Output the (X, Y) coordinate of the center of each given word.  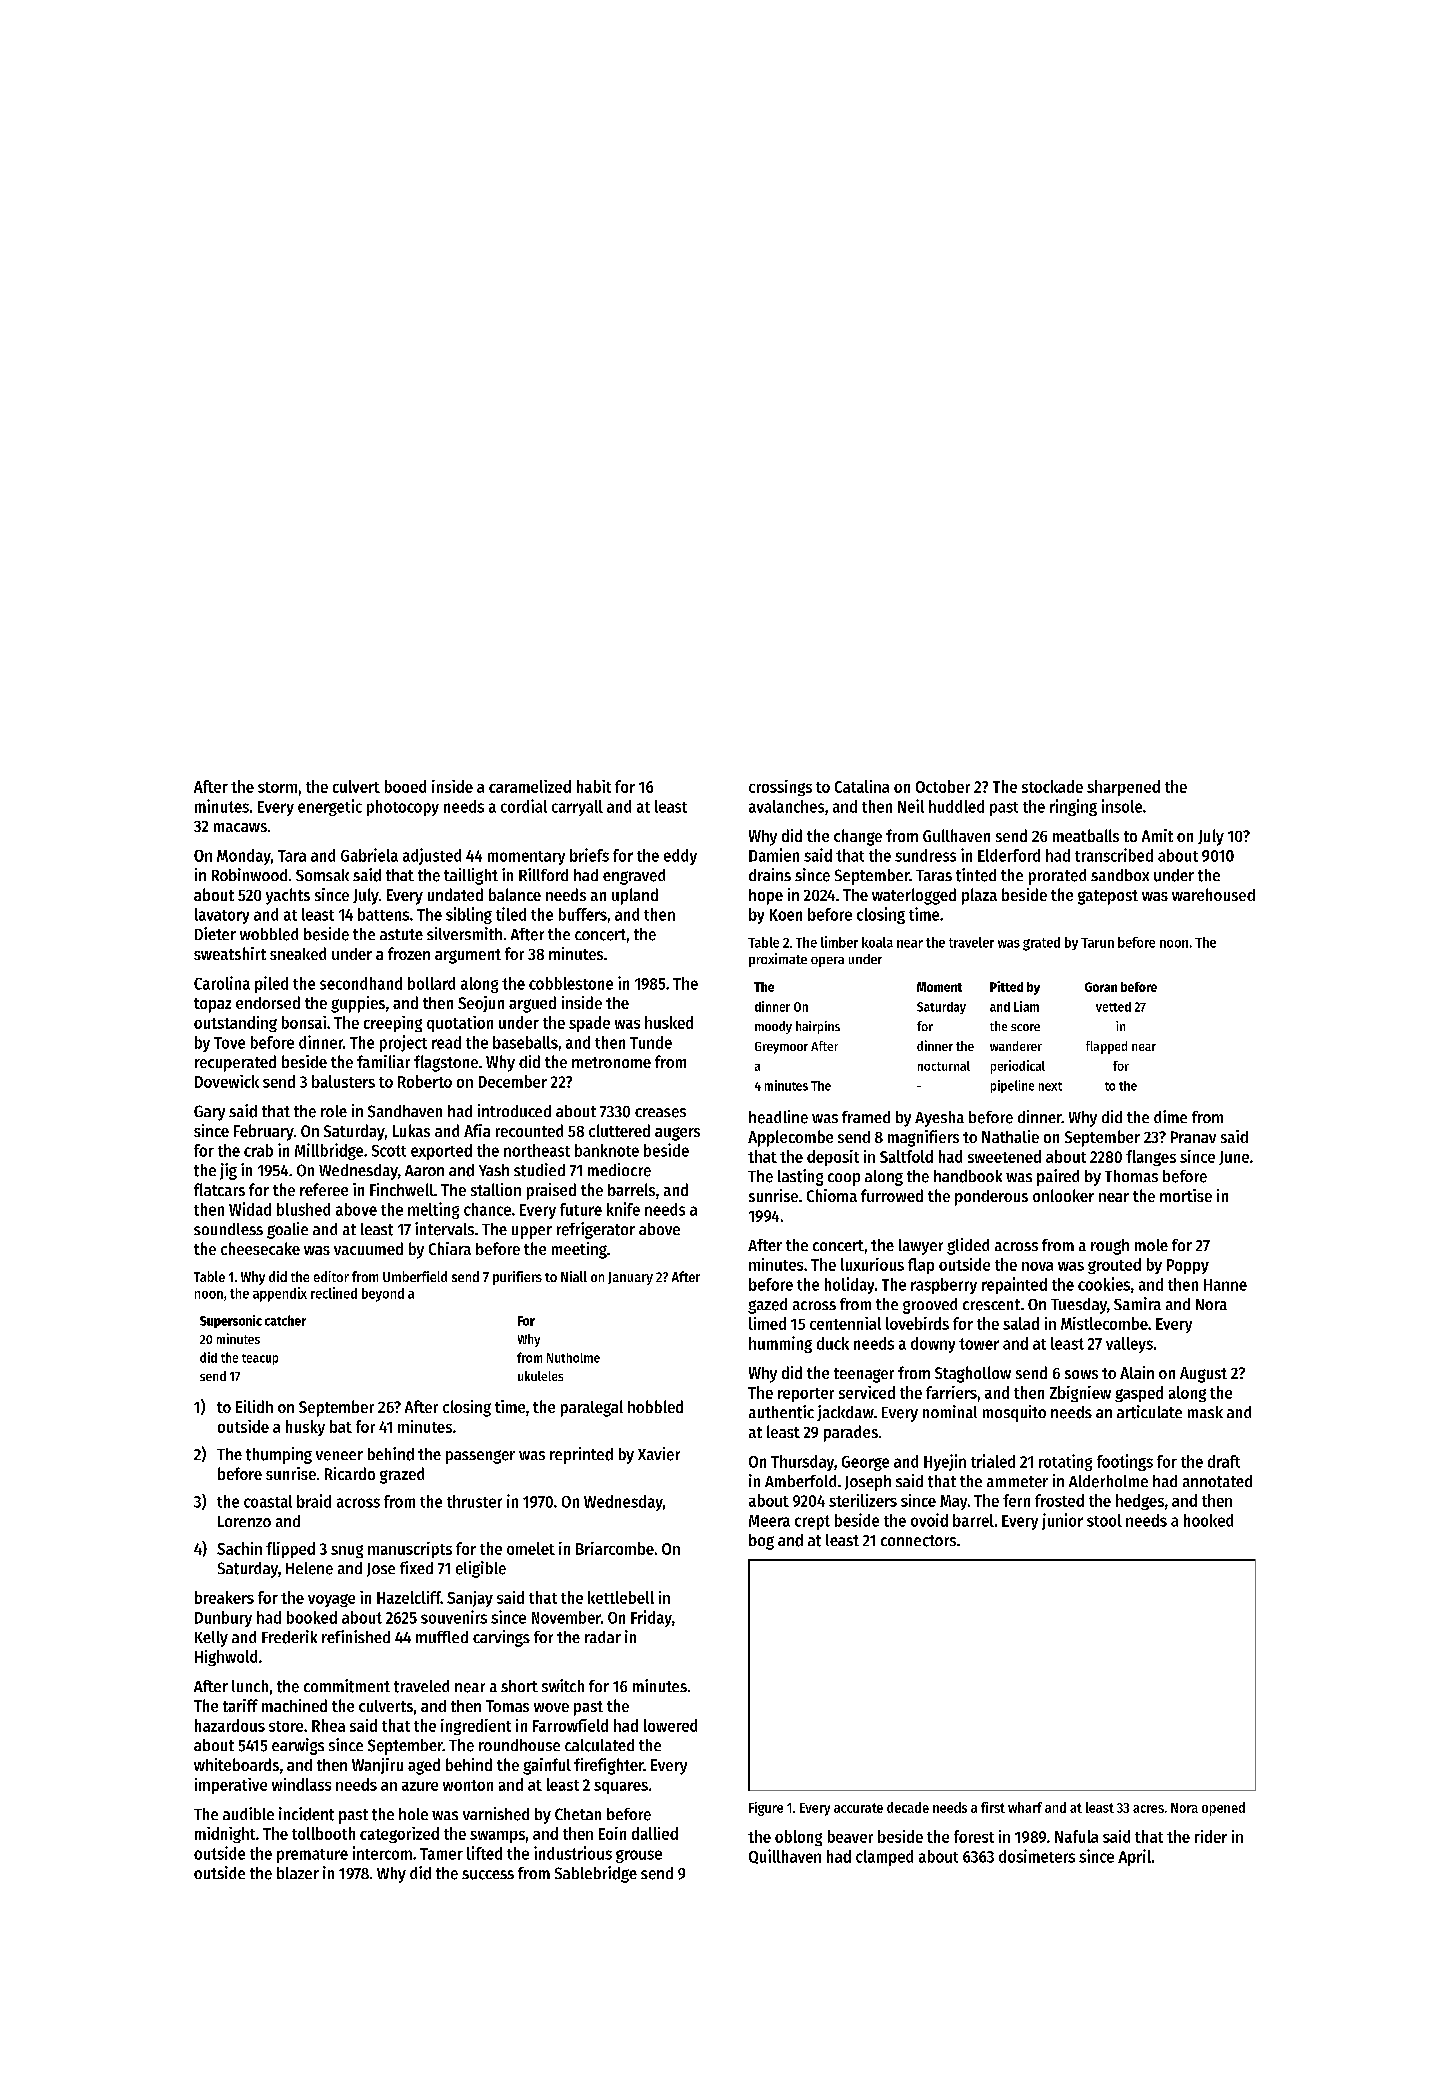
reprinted (581, 1455)
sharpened (1123, 788)
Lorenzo (244, 1521)
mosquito (1014, 1413)
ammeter (1017, 1482)
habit (594, 786)
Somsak (322, 875)
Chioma (832, 1195)
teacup (260, 1359)
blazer (298, 1873)
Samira (1137, 1303)
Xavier (659, 1454)
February (264, 1132)
